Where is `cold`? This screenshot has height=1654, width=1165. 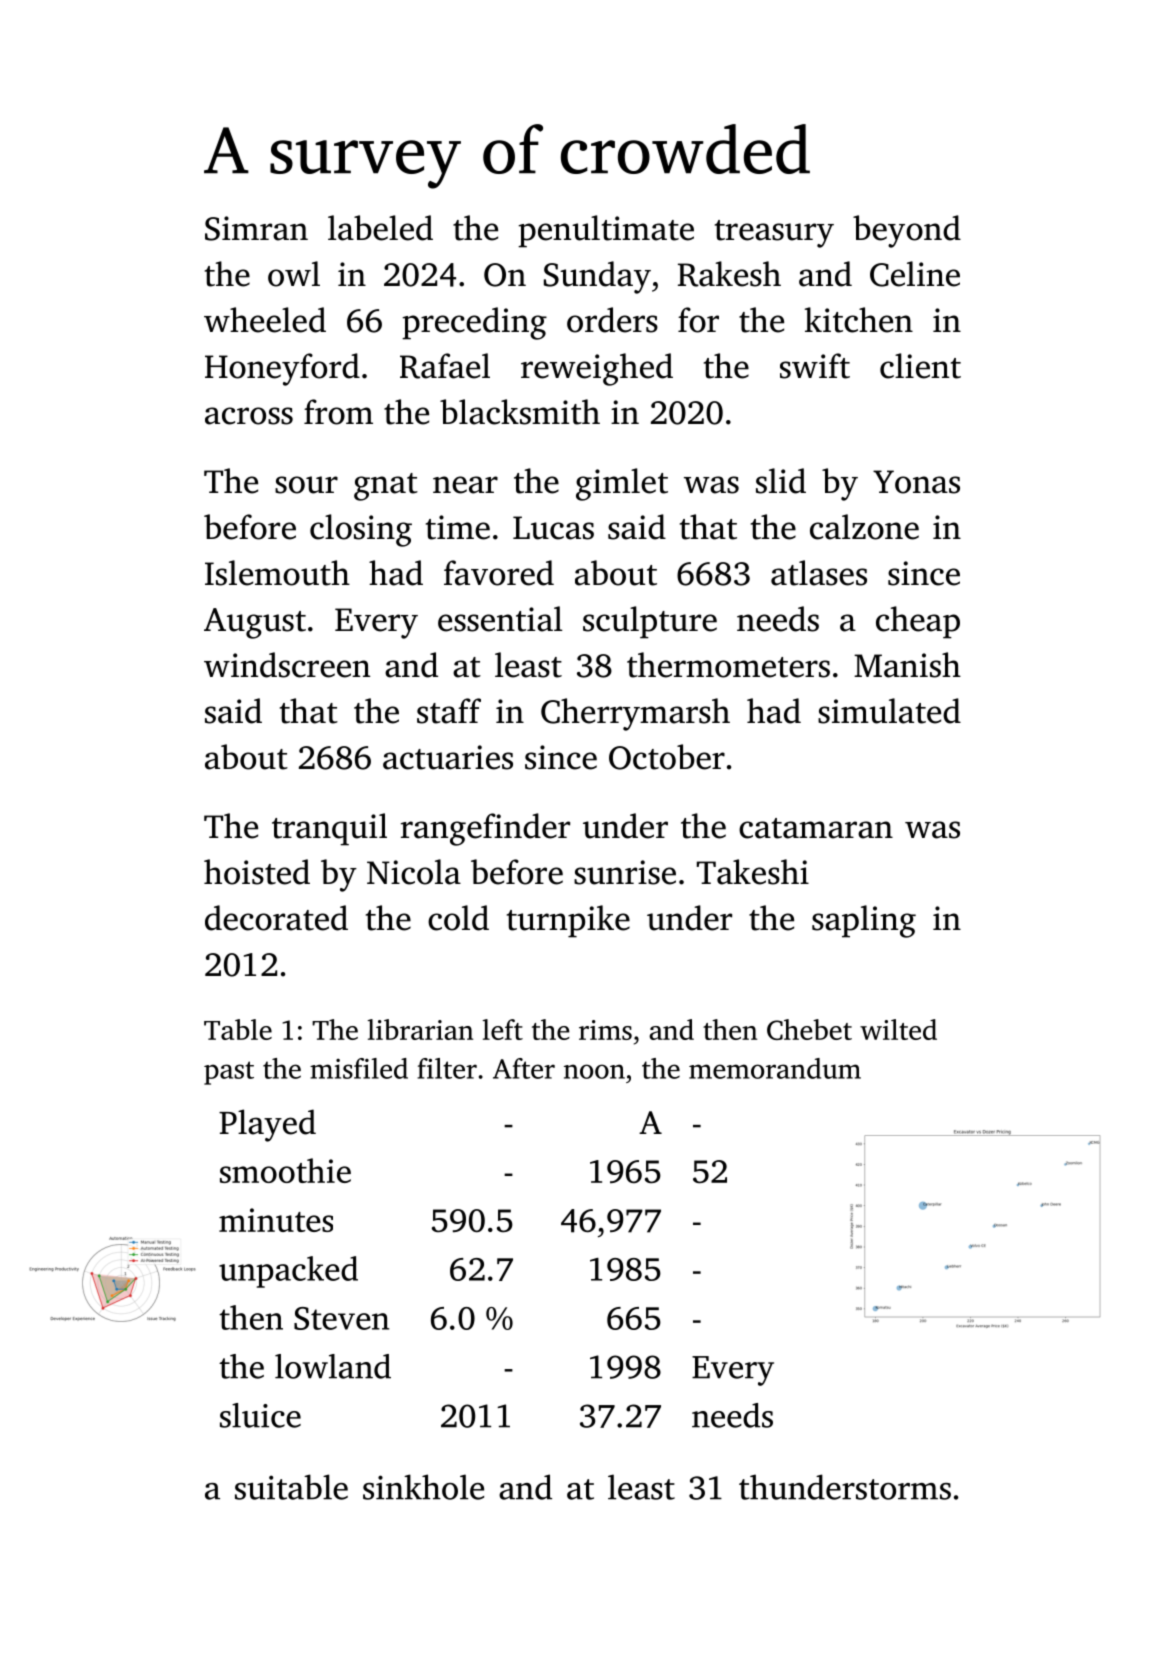
cold is located at coordinates (458, 918).
